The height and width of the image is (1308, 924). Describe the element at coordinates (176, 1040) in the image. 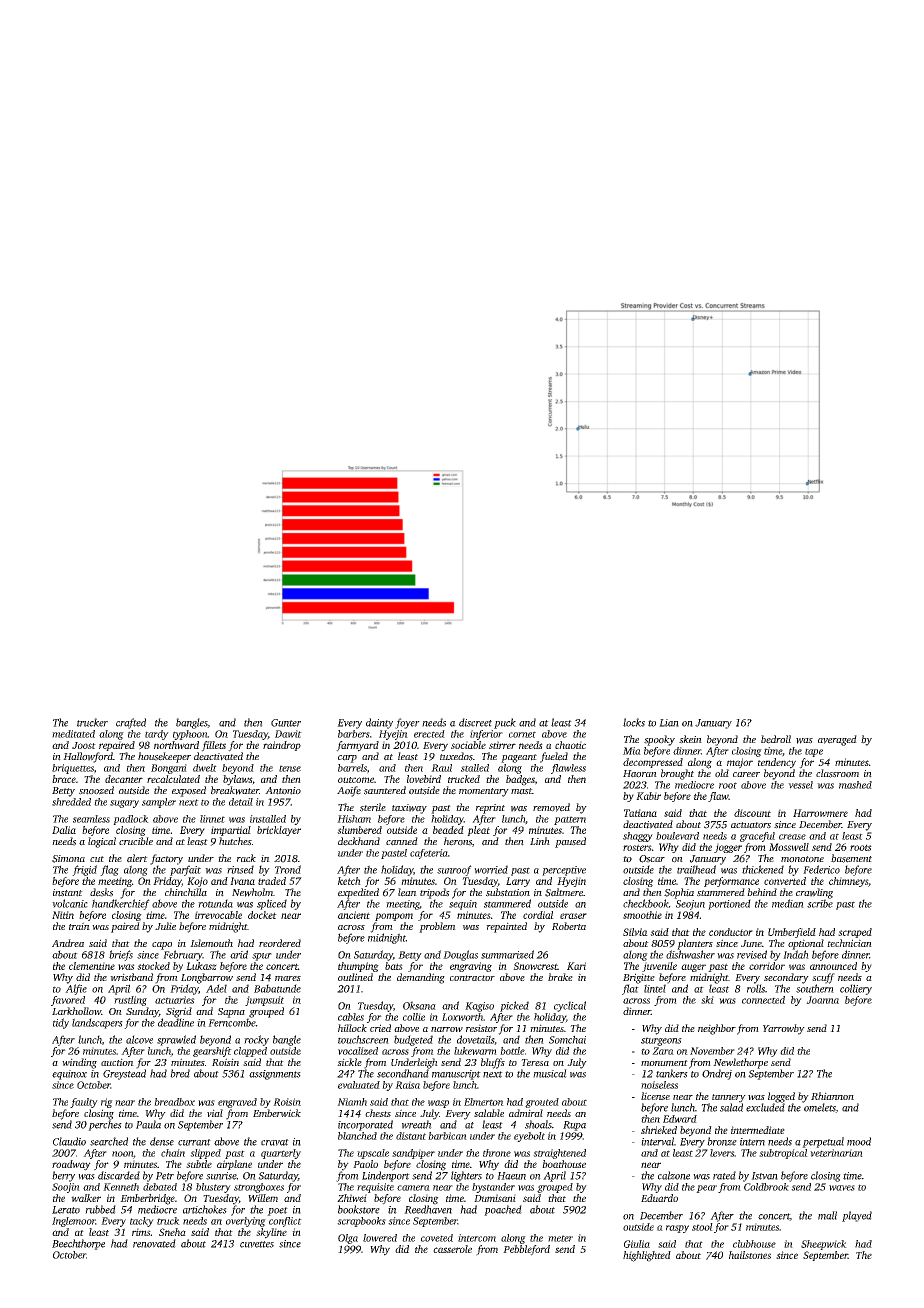

I see `sprawled` at that location.
